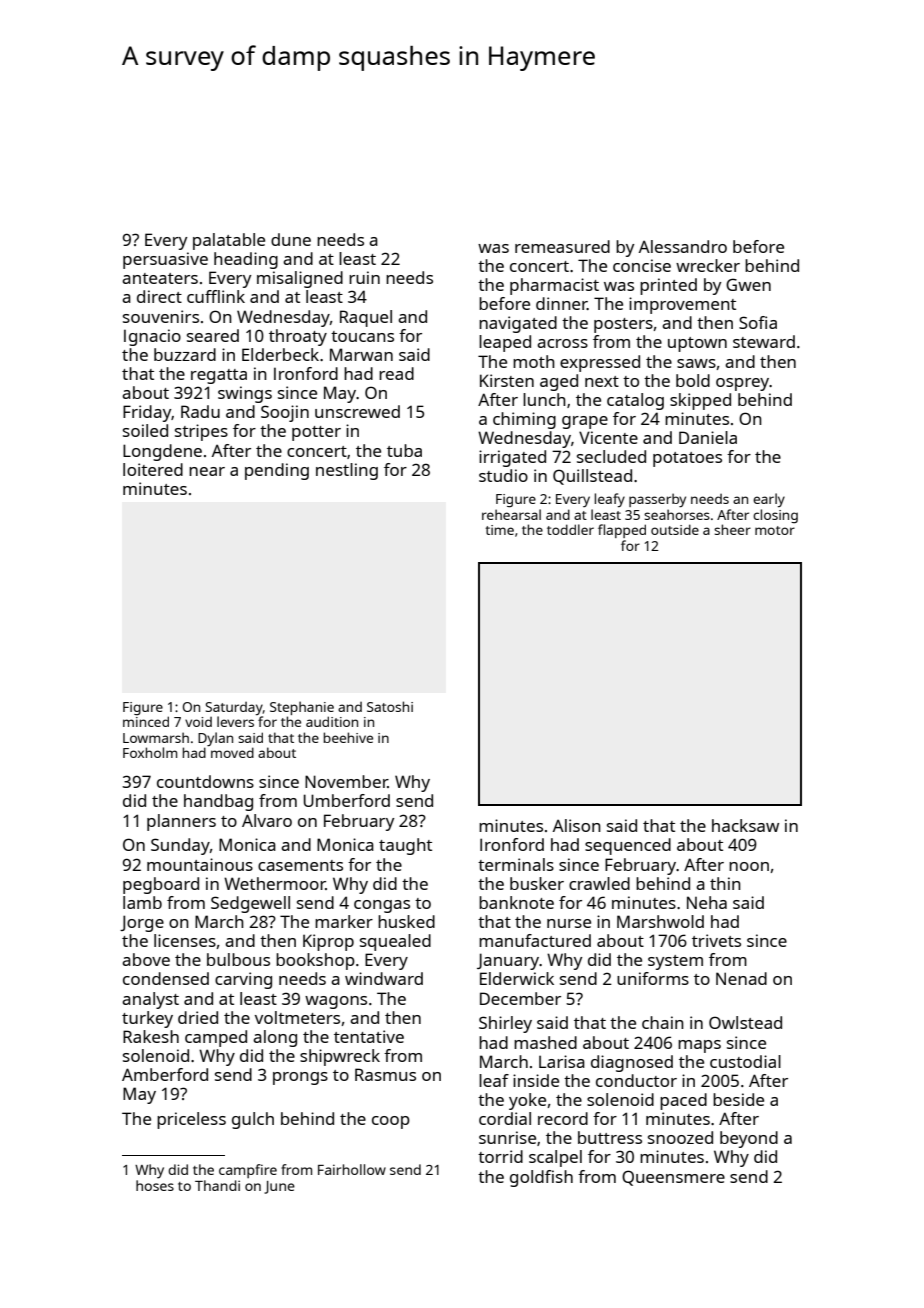 This document has height=1308, width=924. Describe the element at coordinates (390, 706) in the document. I see `Satoshi` at that location.
